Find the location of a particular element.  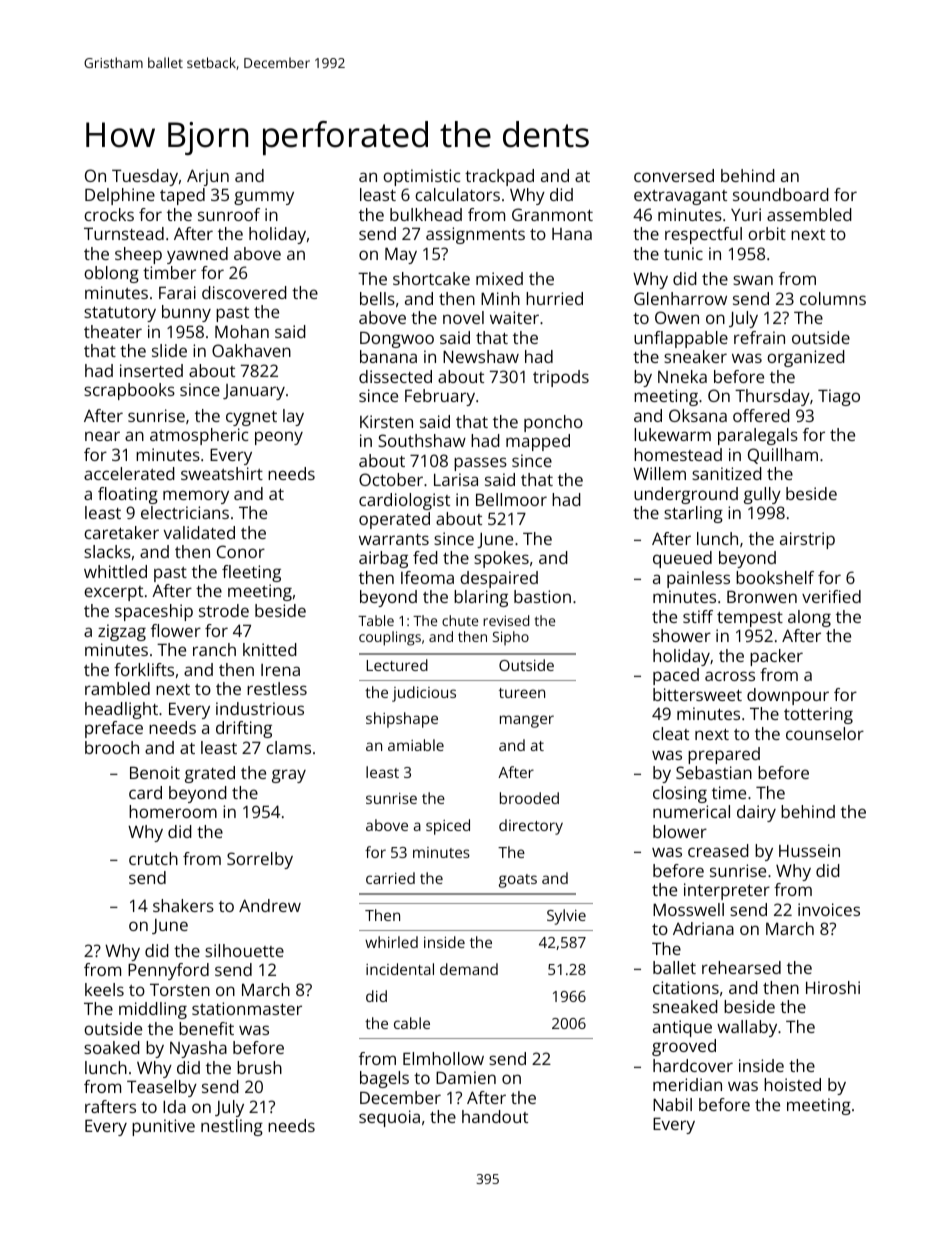

flower is located at coordinates (176, 630).
